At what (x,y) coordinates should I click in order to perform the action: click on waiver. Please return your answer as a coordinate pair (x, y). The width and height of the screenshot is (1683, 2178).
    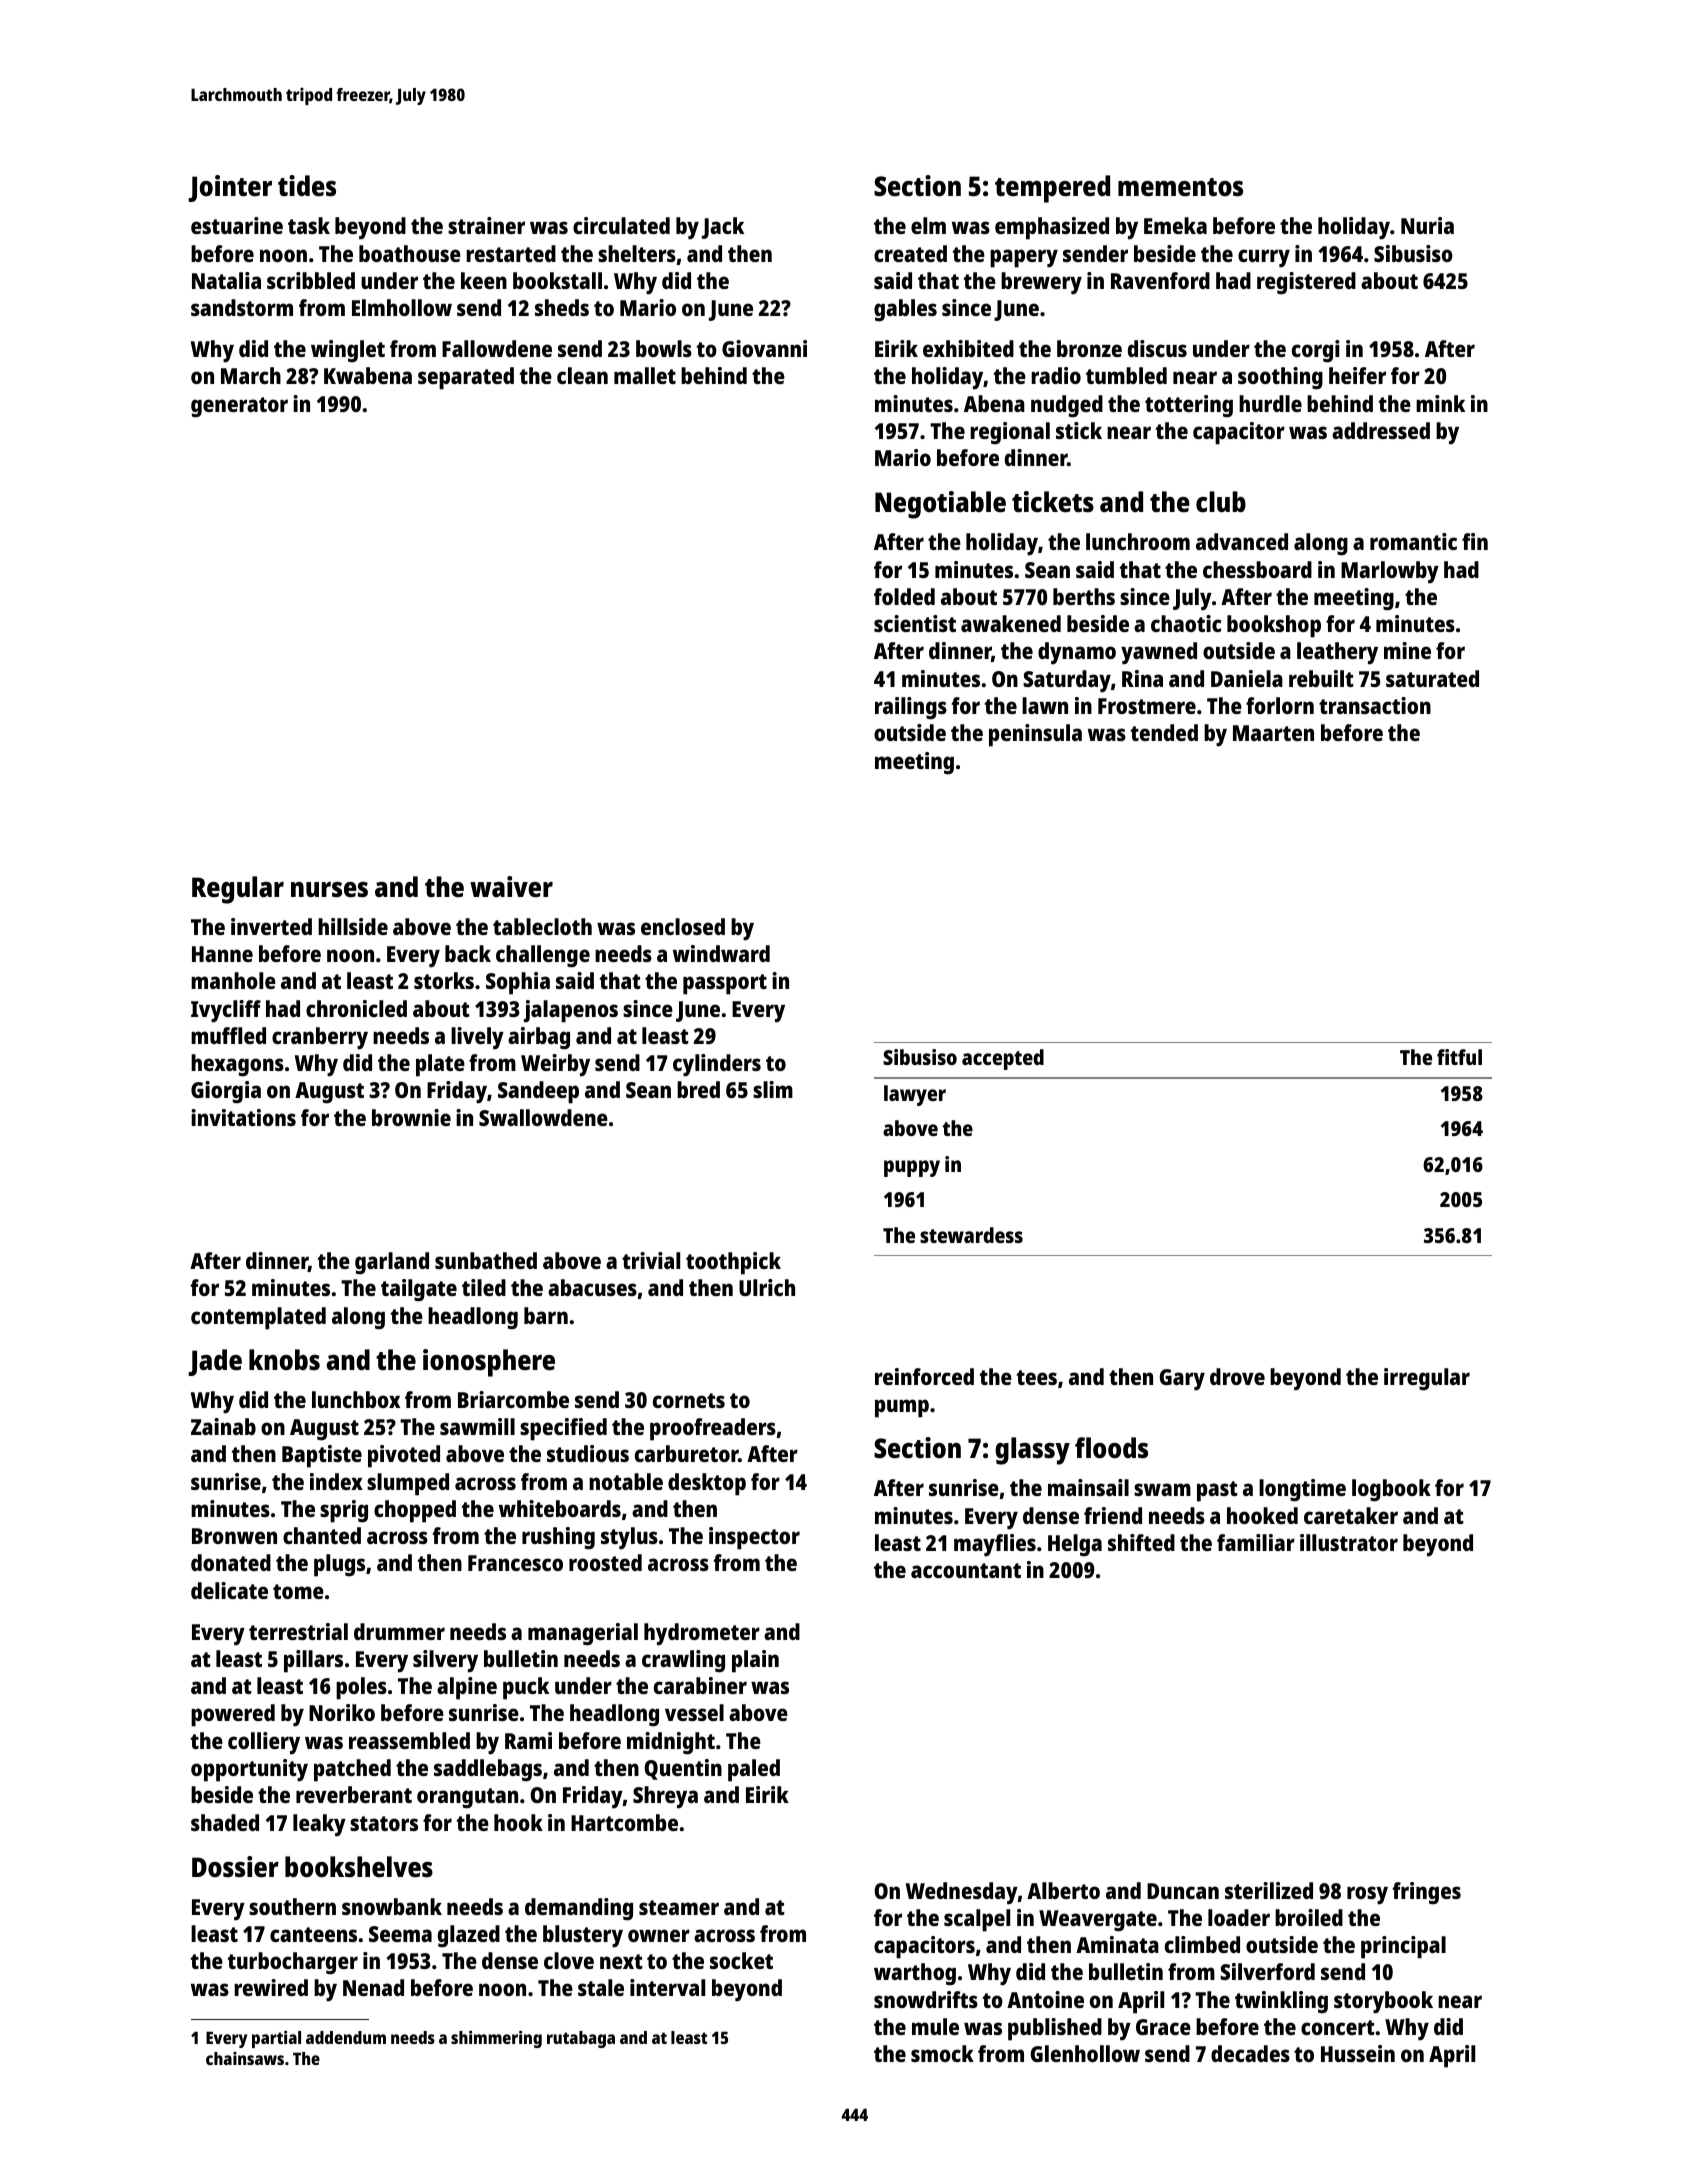
    Looking at the image, I should click on (511, 887).
